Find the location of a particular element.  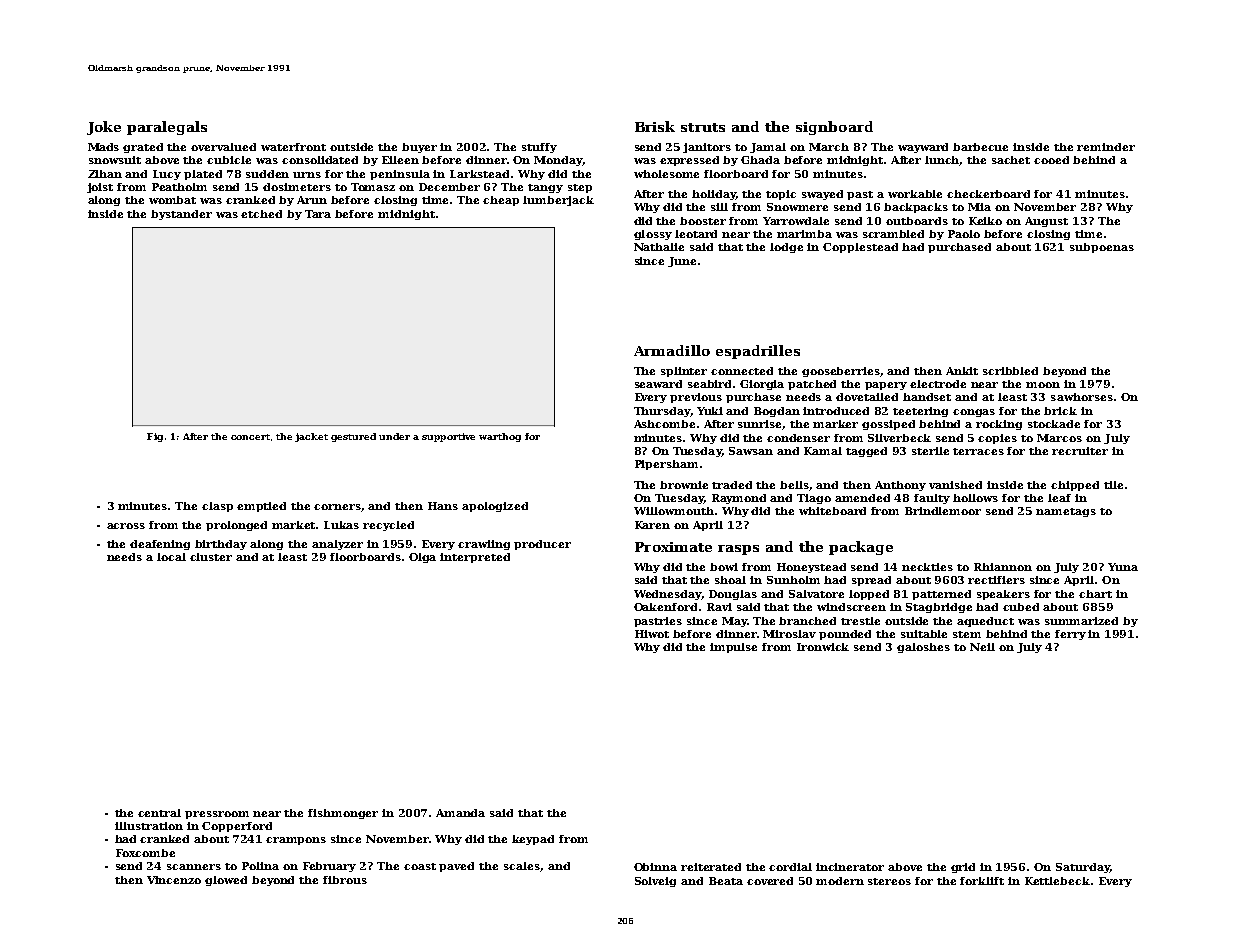

scales is located at coordinates (522, 866).
